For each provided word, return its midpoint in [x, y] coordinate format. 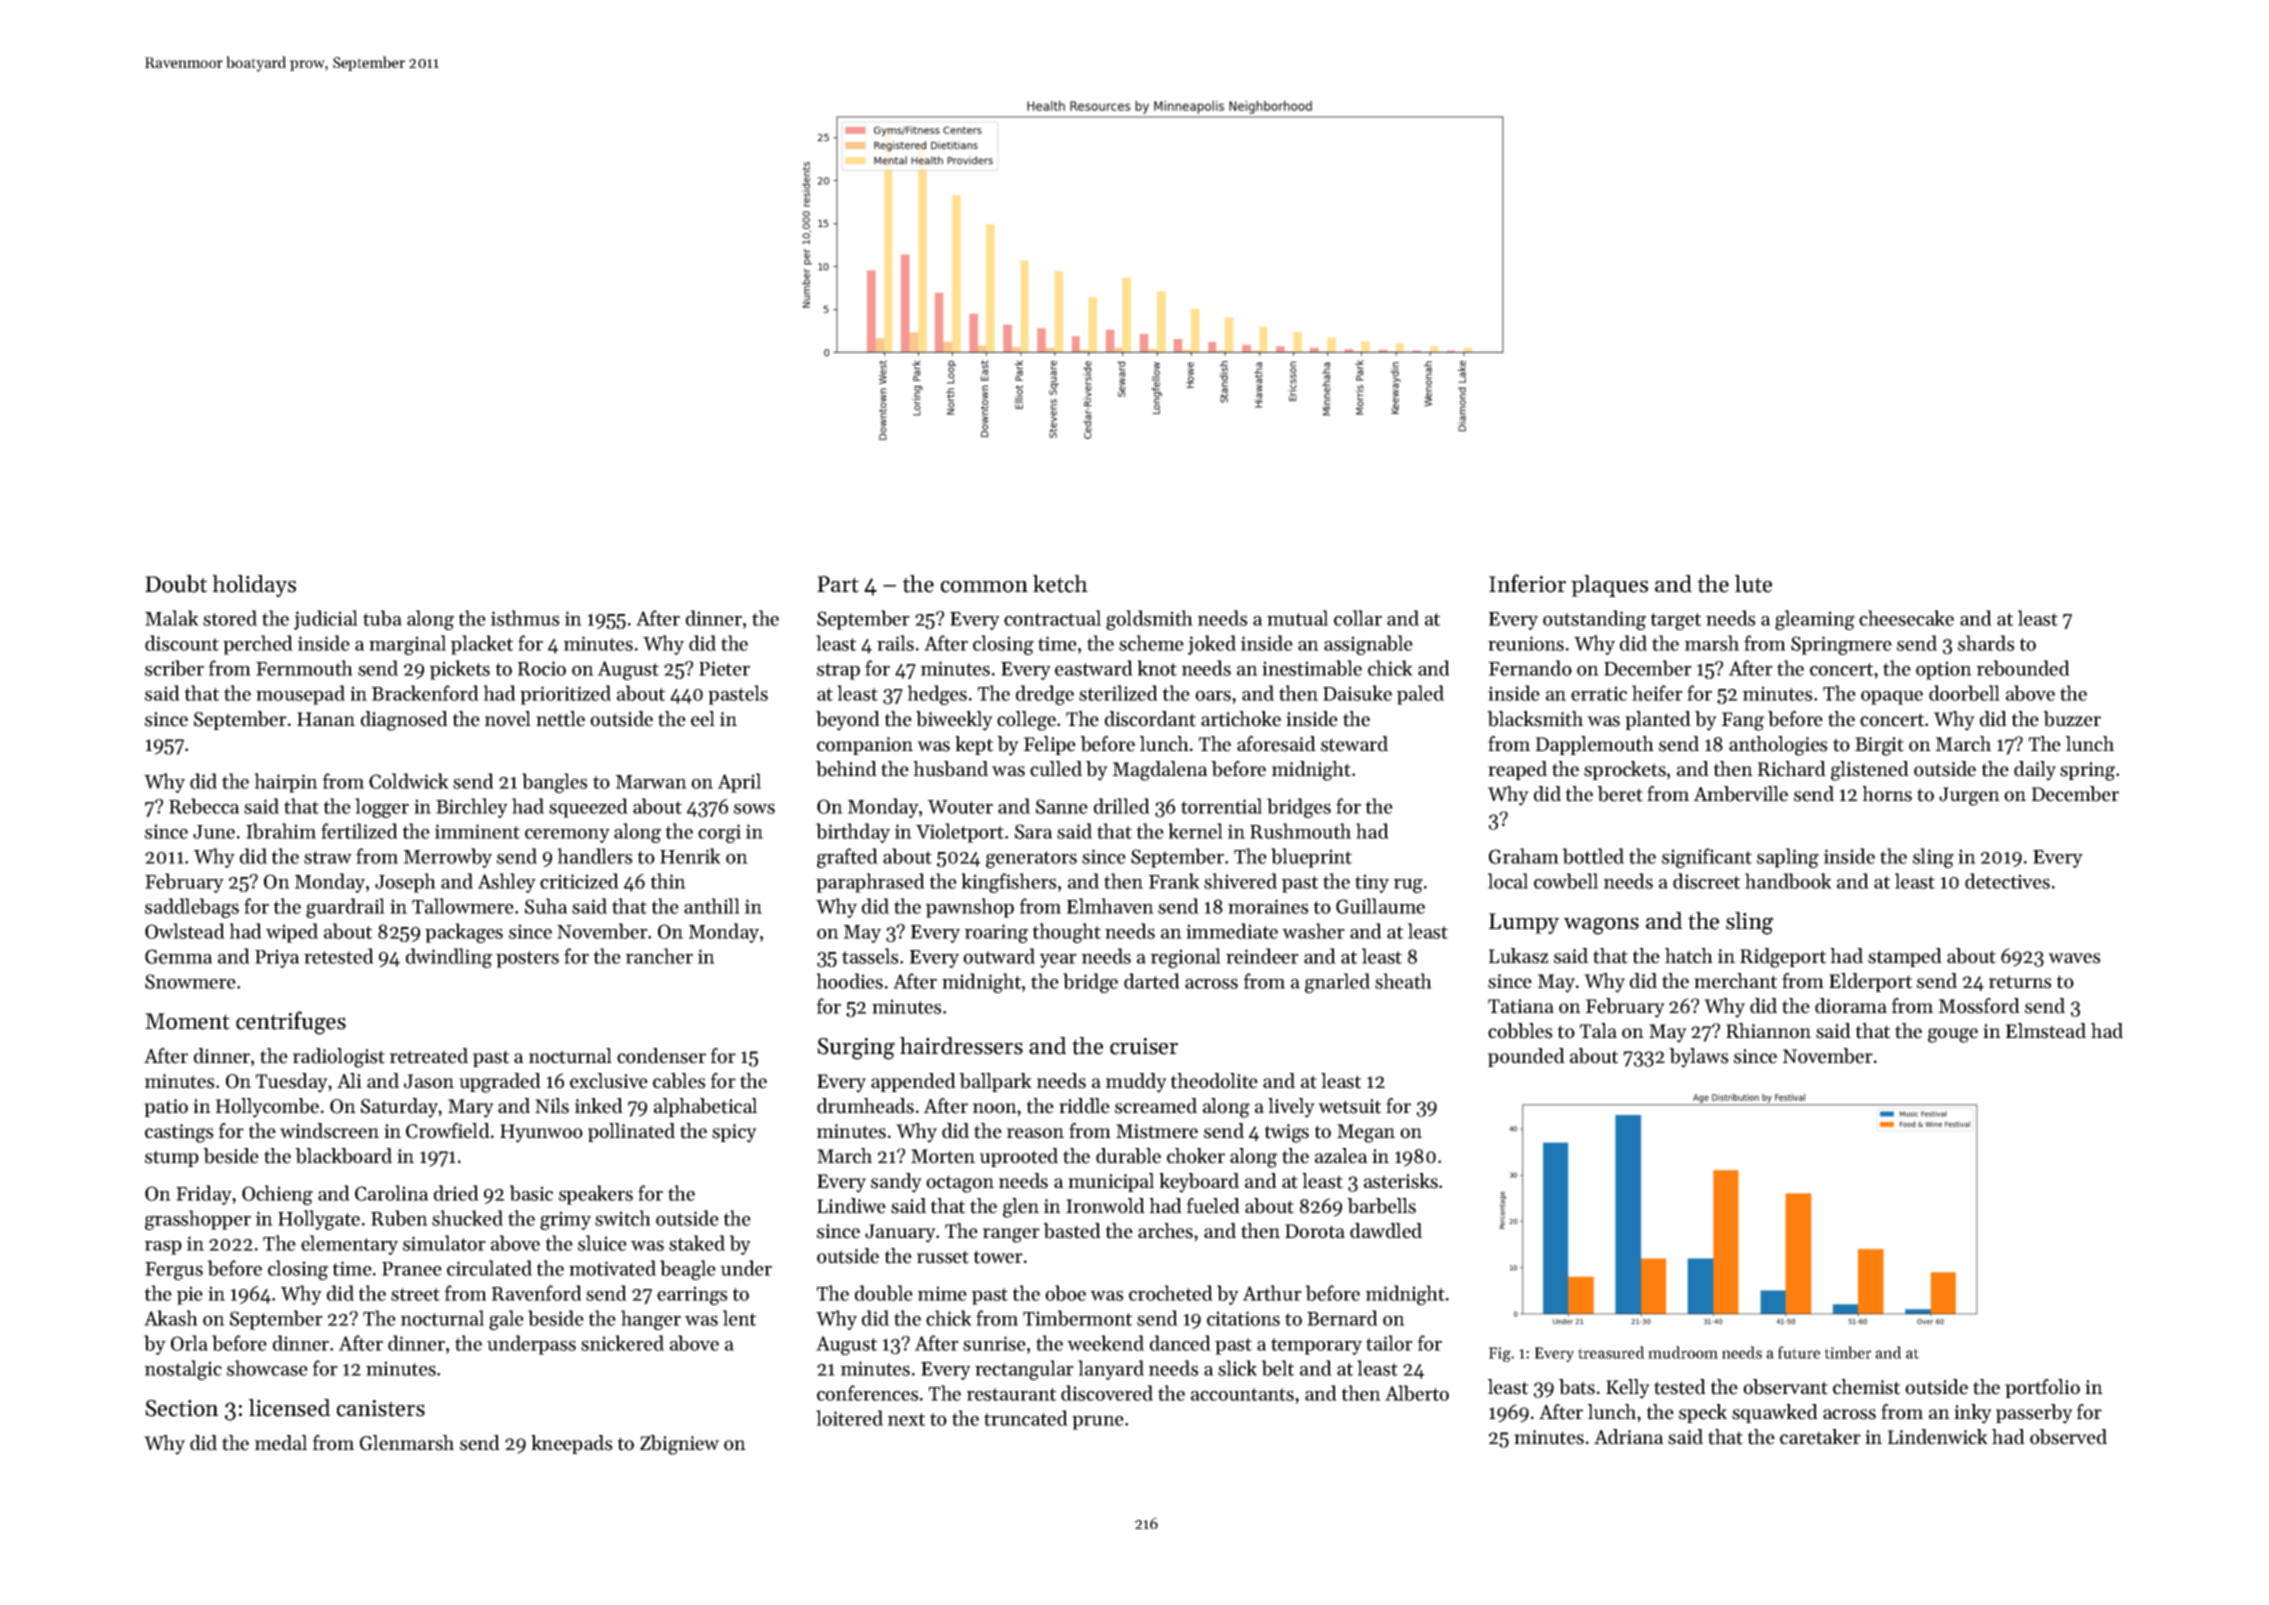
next [906, 1419]
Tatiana [1521, 1006]
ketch [1060, 584]
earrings [692, 1295]
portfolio [2042, 1388]
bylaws [1699, 1058]
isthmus [525, 618]
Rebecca [204, 806]
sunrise [994, 1343]
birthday [853, 833]
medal [281, 1443]
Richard [1792, 769]
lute [1753, 584]
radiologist [339, 1058]
